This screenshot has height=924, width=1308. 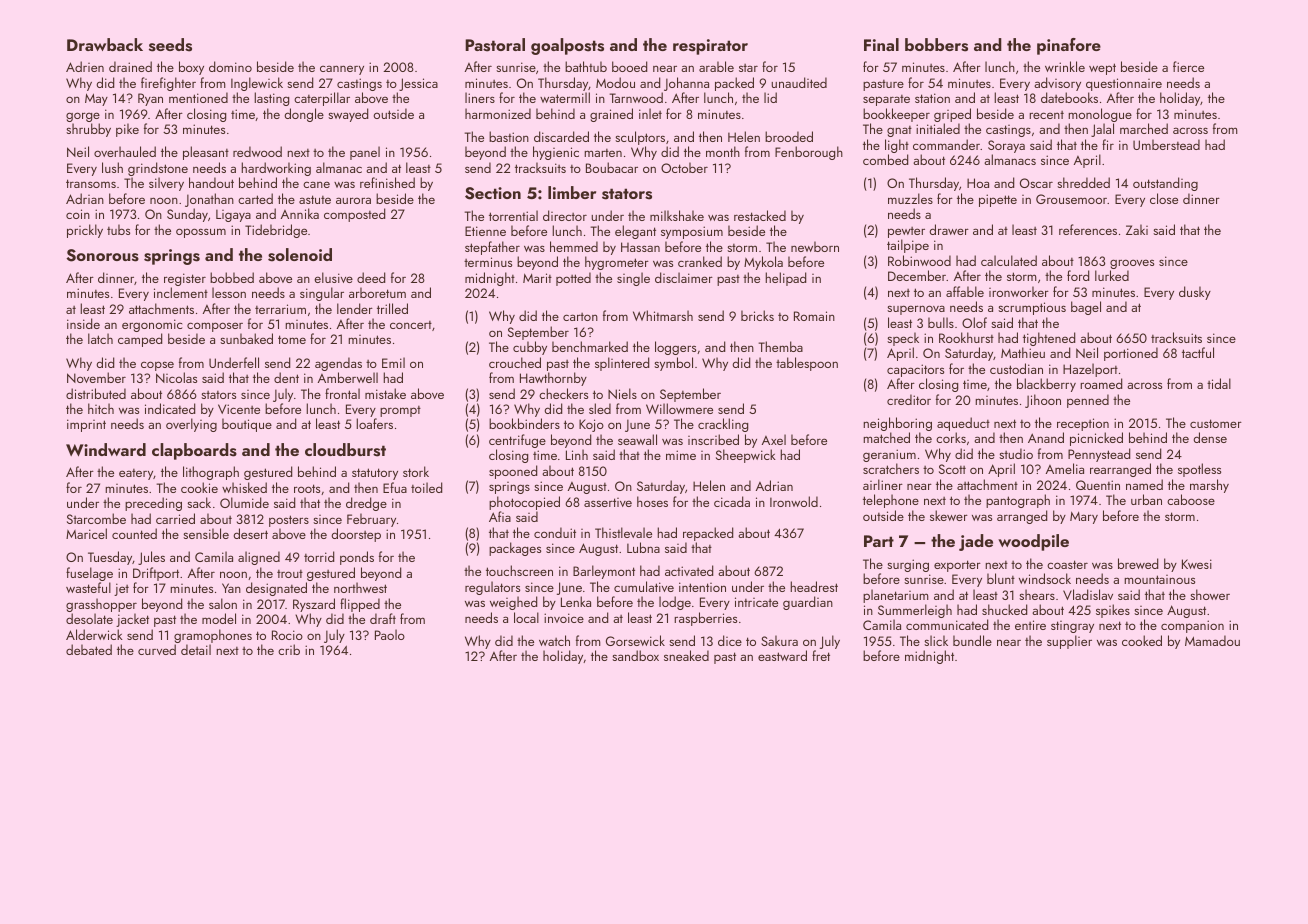 What do you see at coordinates (1132, 264) in the screenshot?
I see `grooves` at bounding box center [1132, 264].
